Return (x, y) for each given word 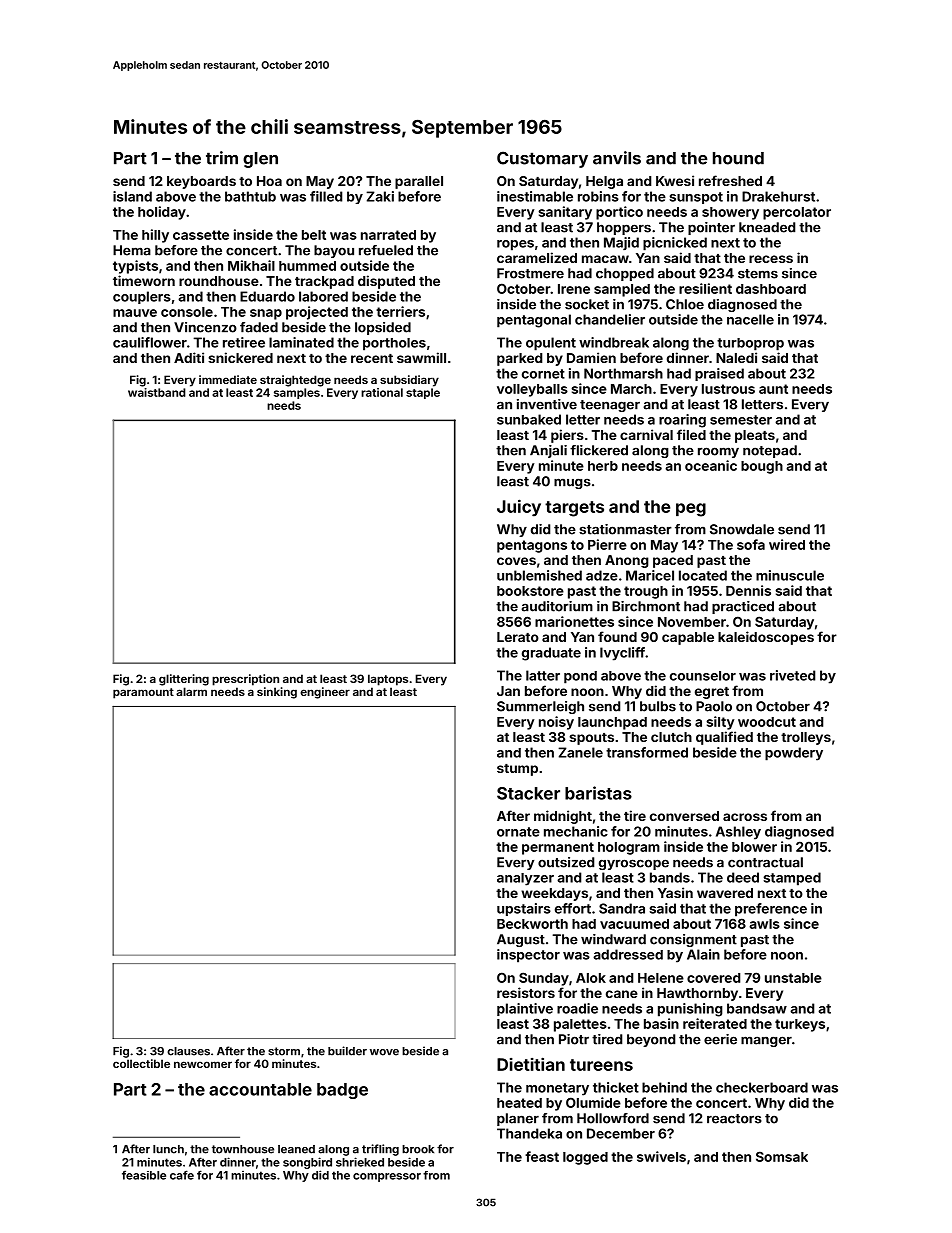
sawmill (421, 357)
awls (764, 924)
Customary (542, 159)
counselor (703, 676)
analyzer (525, 879)
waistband (157, 392)
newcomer (203, 1064)
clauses (188, 1051)
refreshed (730, 180)
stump (517, 770)
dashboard (771, 289)
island (132, 196)
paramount (143, 693)
